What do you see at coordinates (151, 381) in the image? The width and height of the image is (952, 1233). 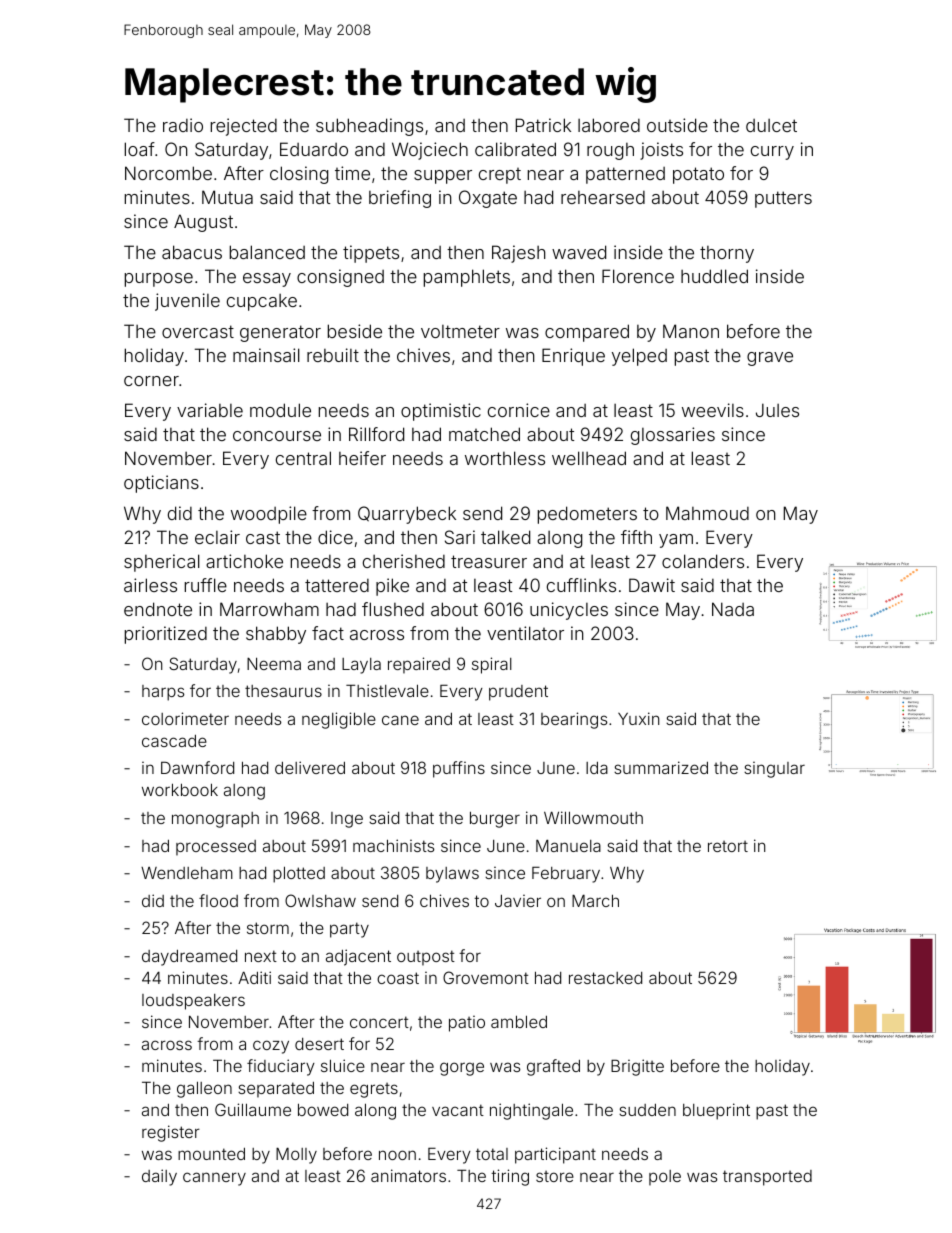 I see `corner` at bounding box center [151, 381].
